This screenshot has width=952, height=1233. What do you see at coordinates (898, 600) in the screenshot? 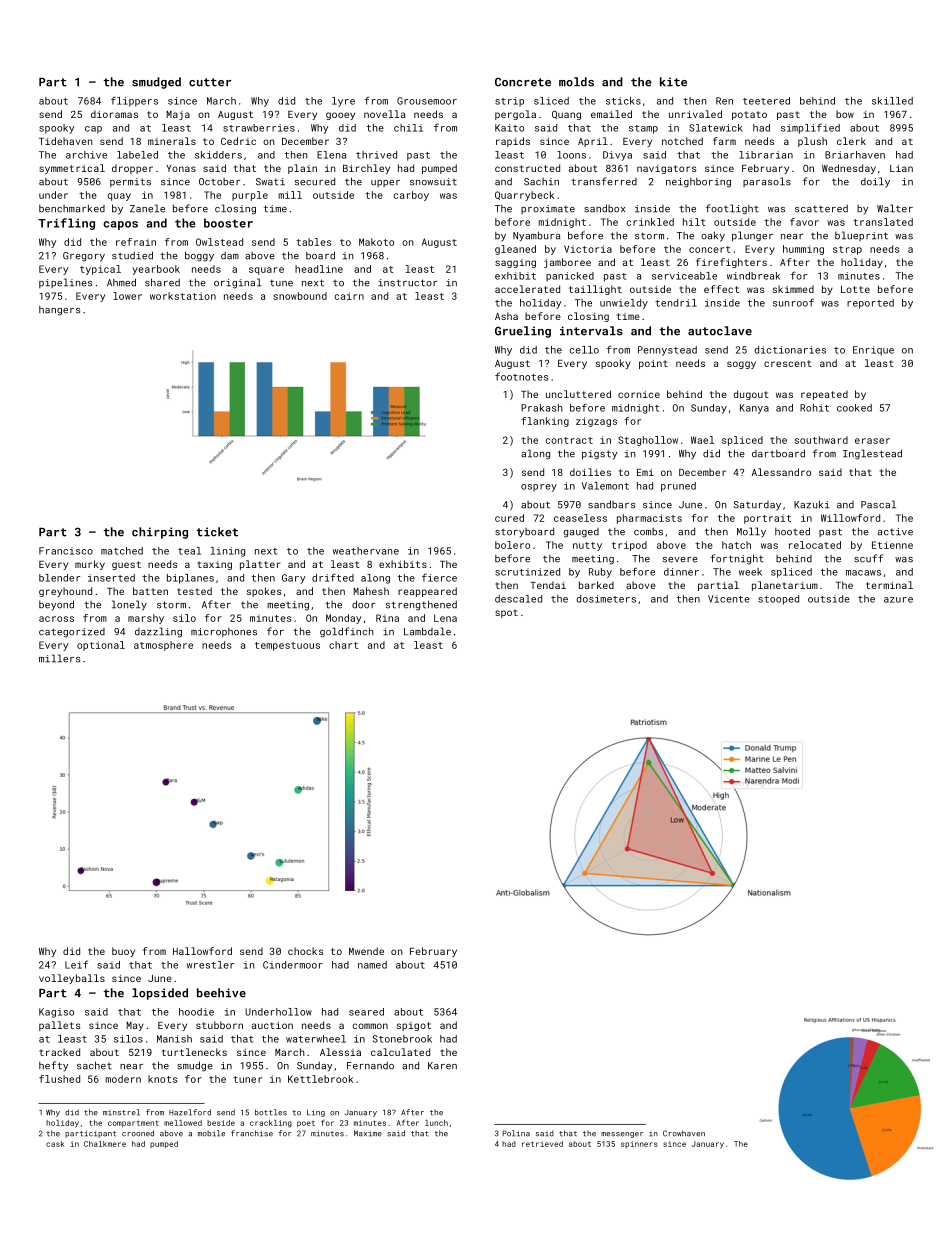
I see `azure` at bounding box center [898, 600].
